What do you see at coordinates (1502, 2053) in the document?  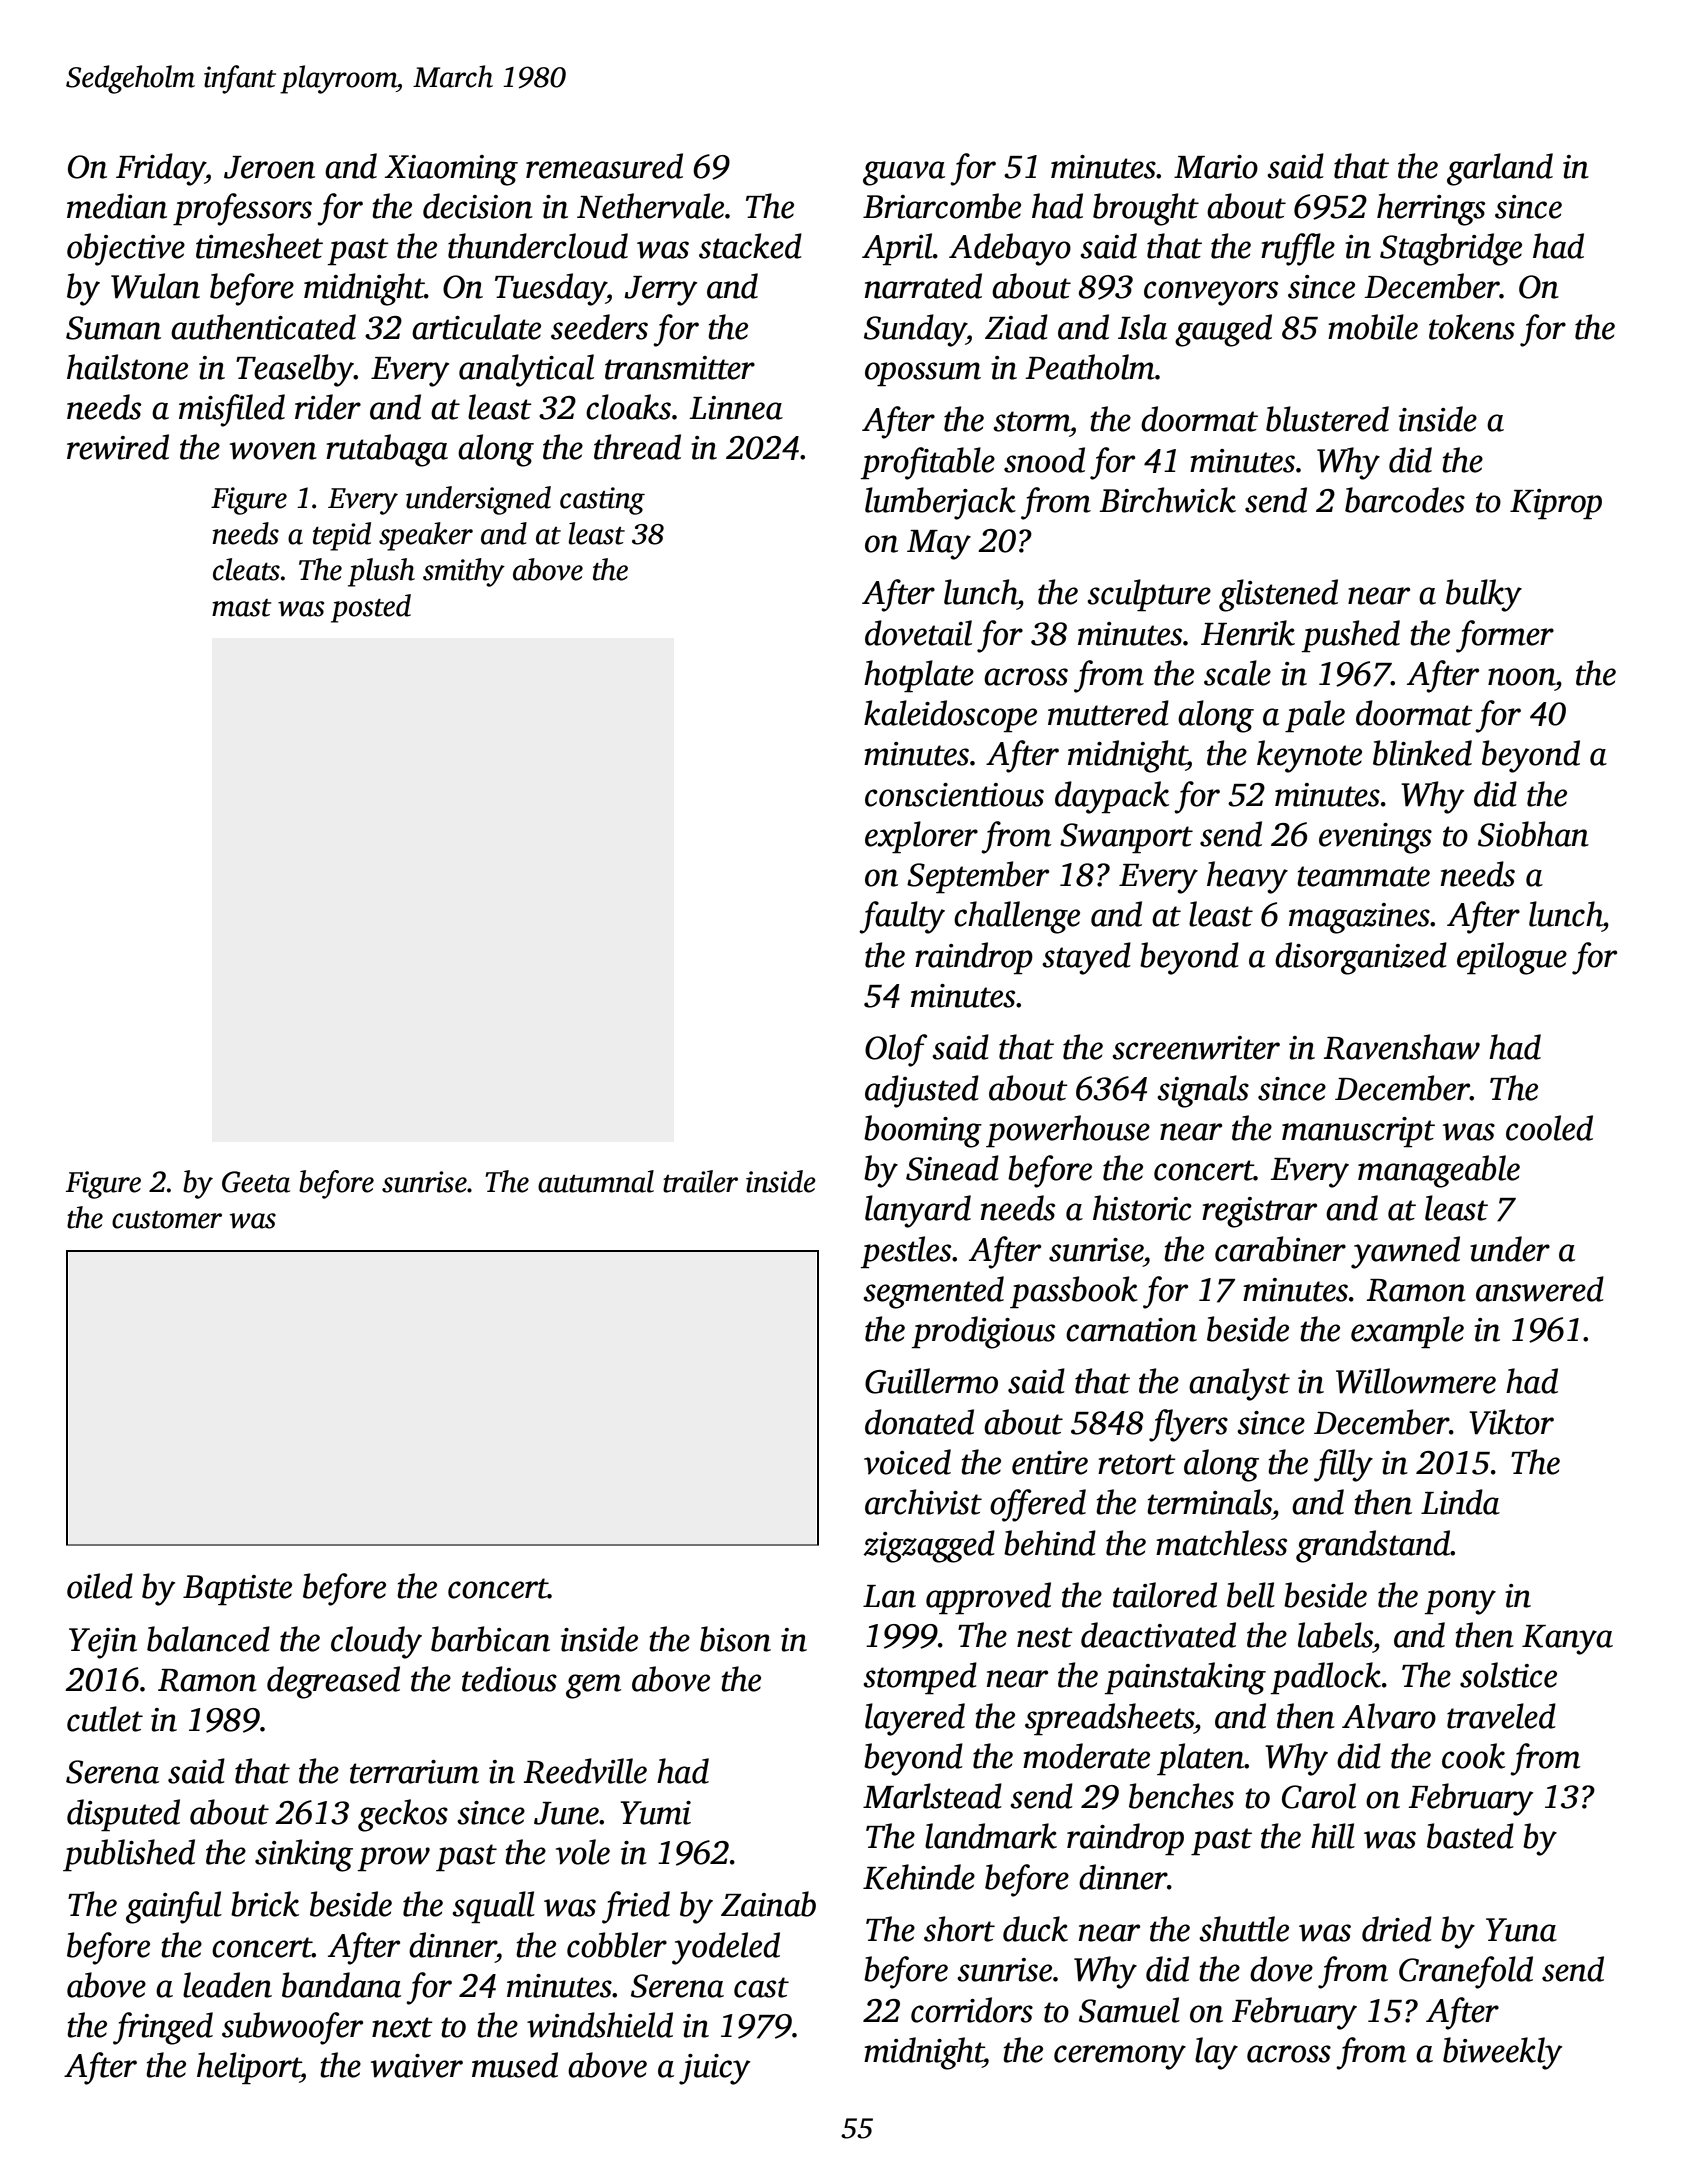 I see `biweekly` at bounding box center [1502, 2053].
